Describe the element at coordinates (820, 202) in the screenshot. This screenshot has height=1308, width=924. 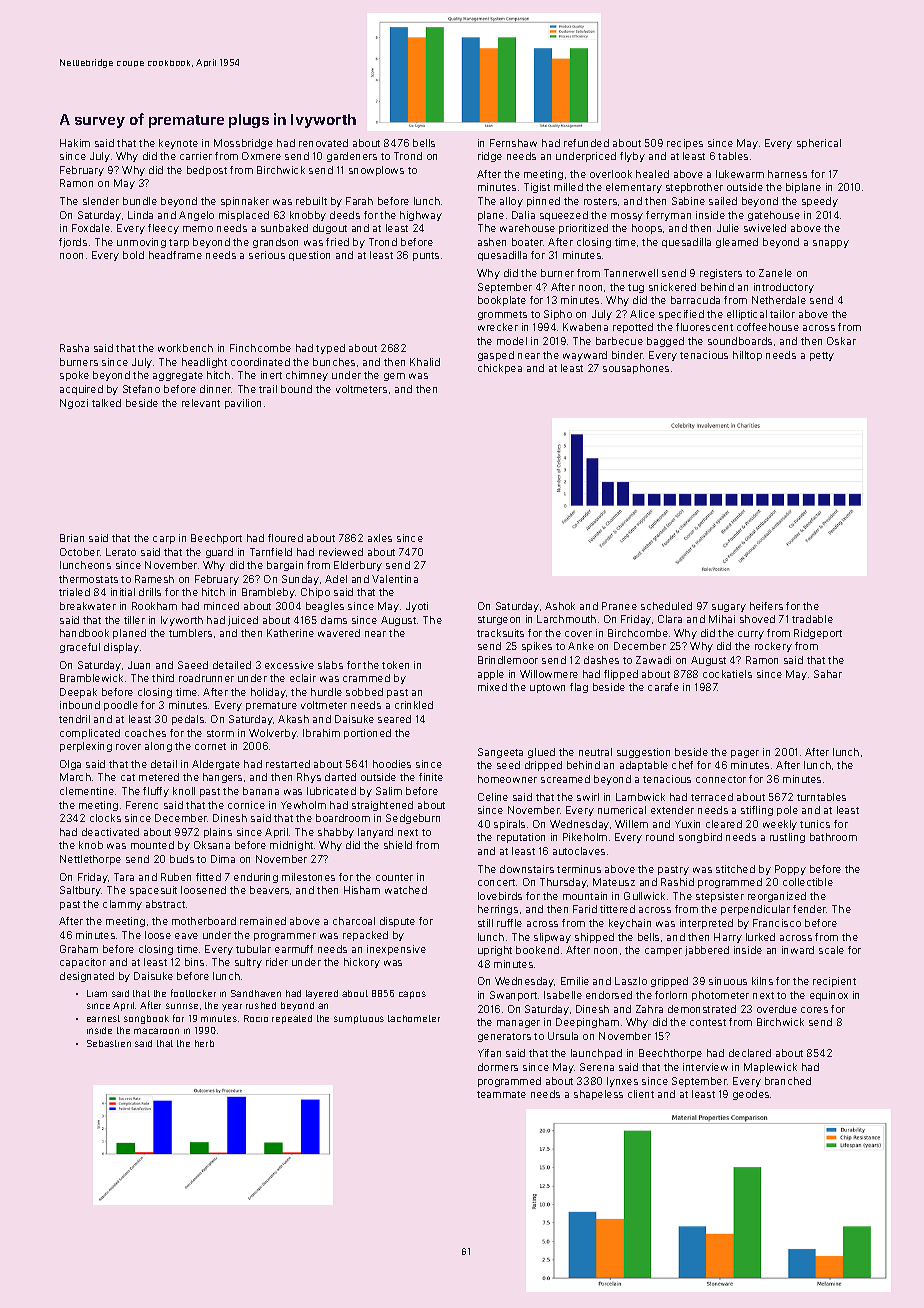
I see `speedy` at that location.
